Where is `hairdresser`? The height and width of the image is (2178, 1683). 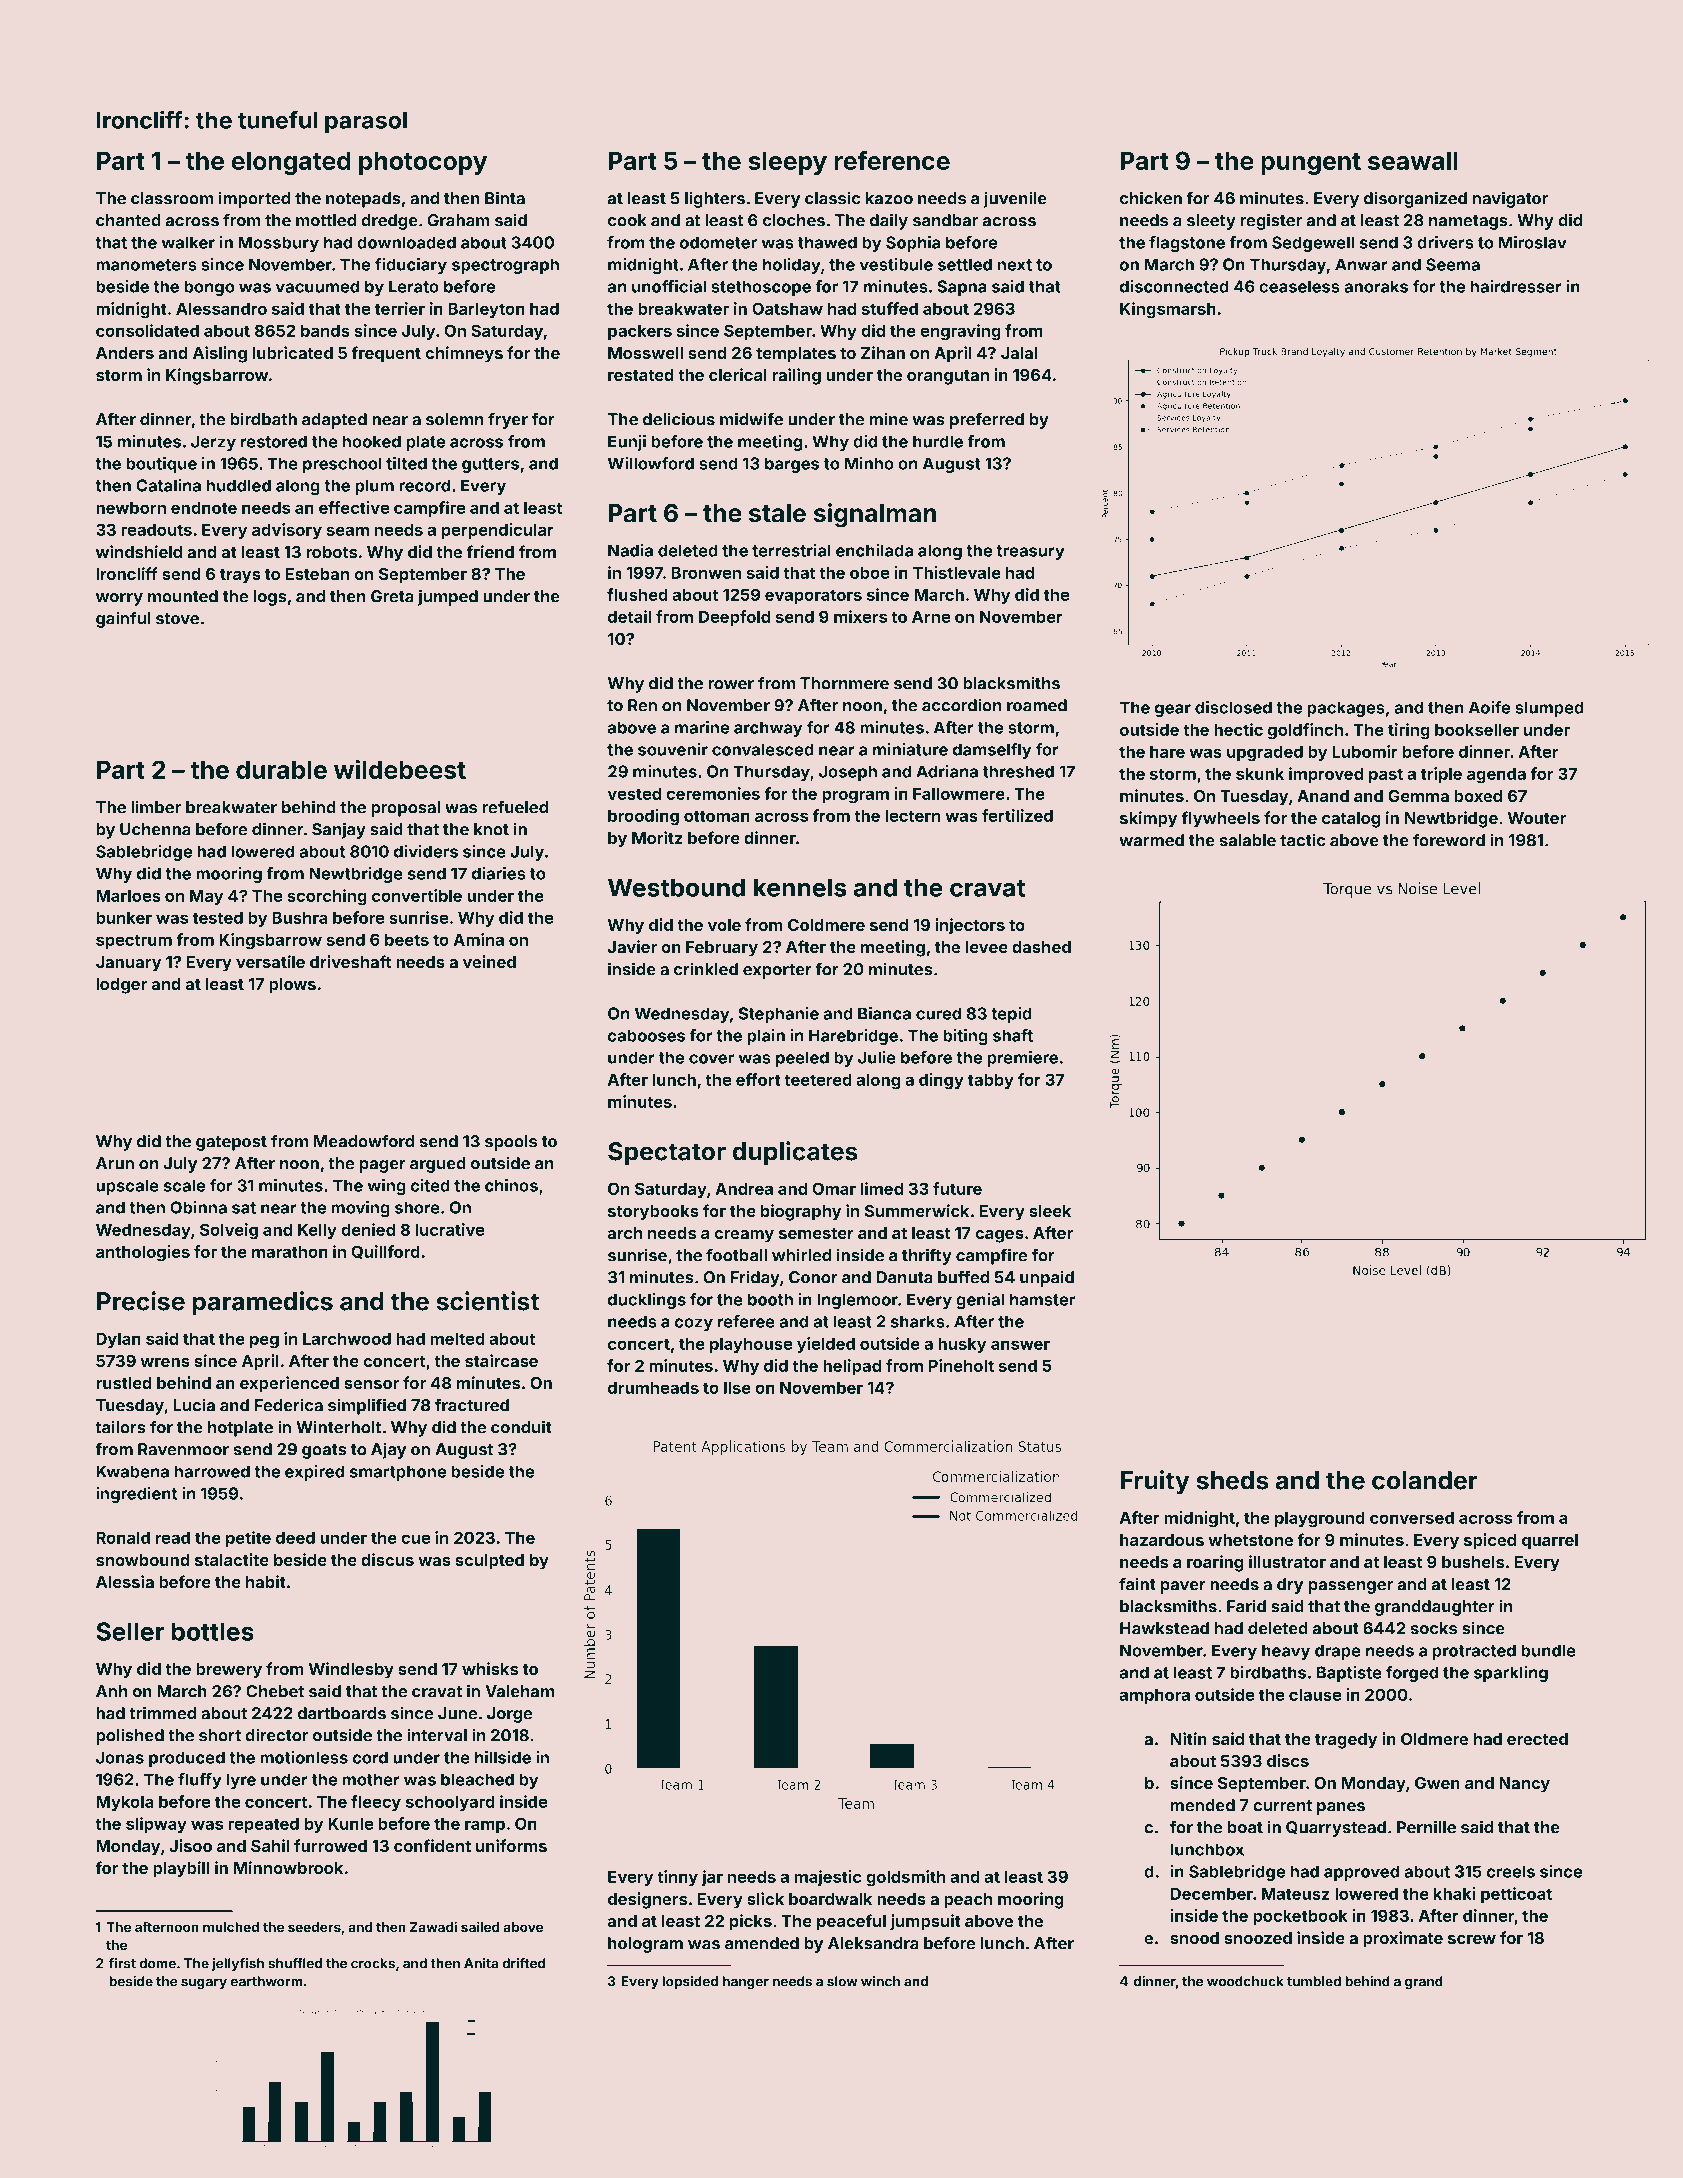 hairdresser is located at coordinates (1516, 286).
